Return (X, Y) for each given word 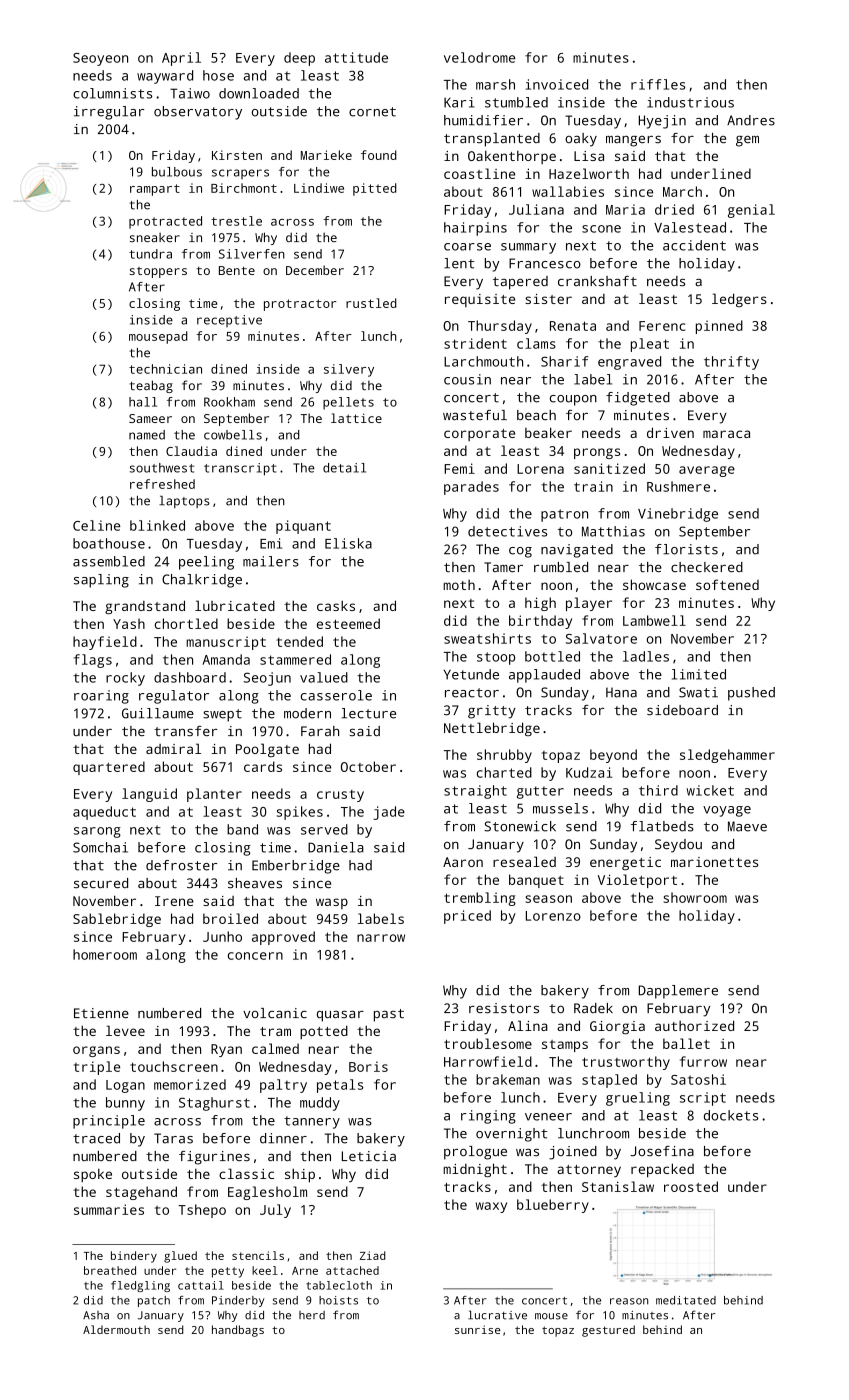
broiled (230, 918)
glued (180, 1257)
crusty (340, 796)
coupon (573, 400)
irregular (109, 113)
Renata (573, 326)
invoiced (557, 84)
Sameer (150, 418)
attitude (356, 57)
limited (699, 674)
